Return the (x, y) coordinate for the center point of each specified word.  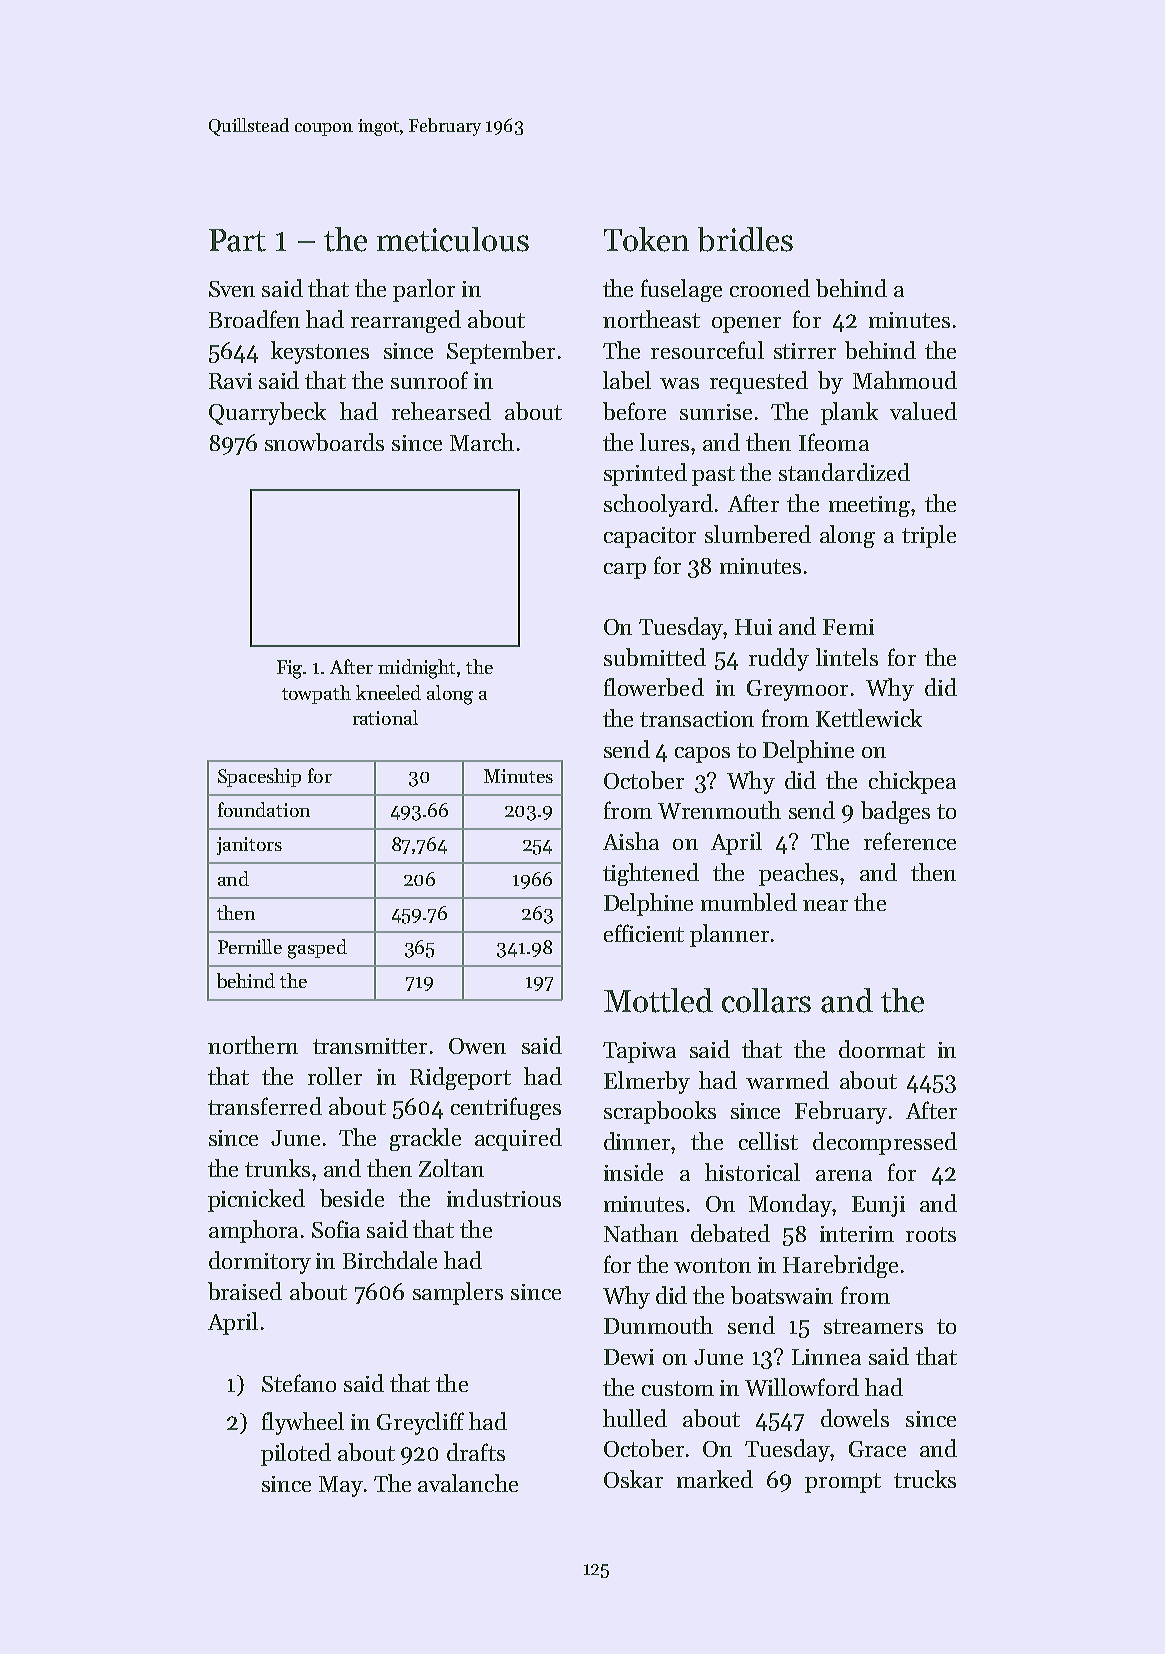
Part (237, 240)
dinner (637, 1141)
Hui (753, 627)
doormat (882, 1049)
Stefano (299, 1383)
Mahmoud (905, 380)
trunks (277, 1168)
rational (385, 717)
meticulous (453, 239)
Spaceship (259, 777)
